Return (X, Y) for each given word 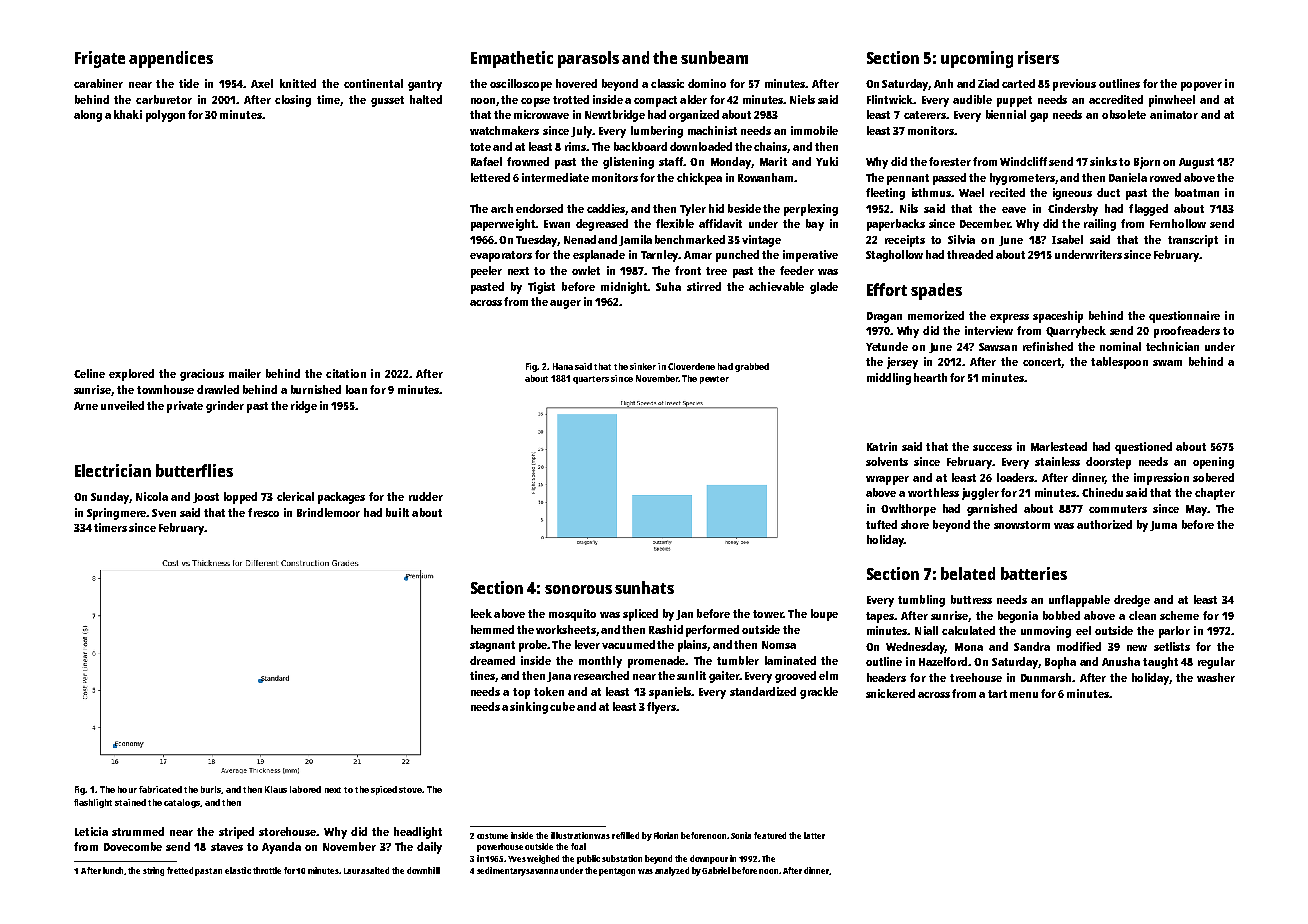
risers (1038, 57)
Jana (559, 677)
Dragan (884, 317)
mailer (245, 373)
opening (1213, 463)
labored (305, 789)
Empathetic (512, 59)
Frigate (100, 59)
